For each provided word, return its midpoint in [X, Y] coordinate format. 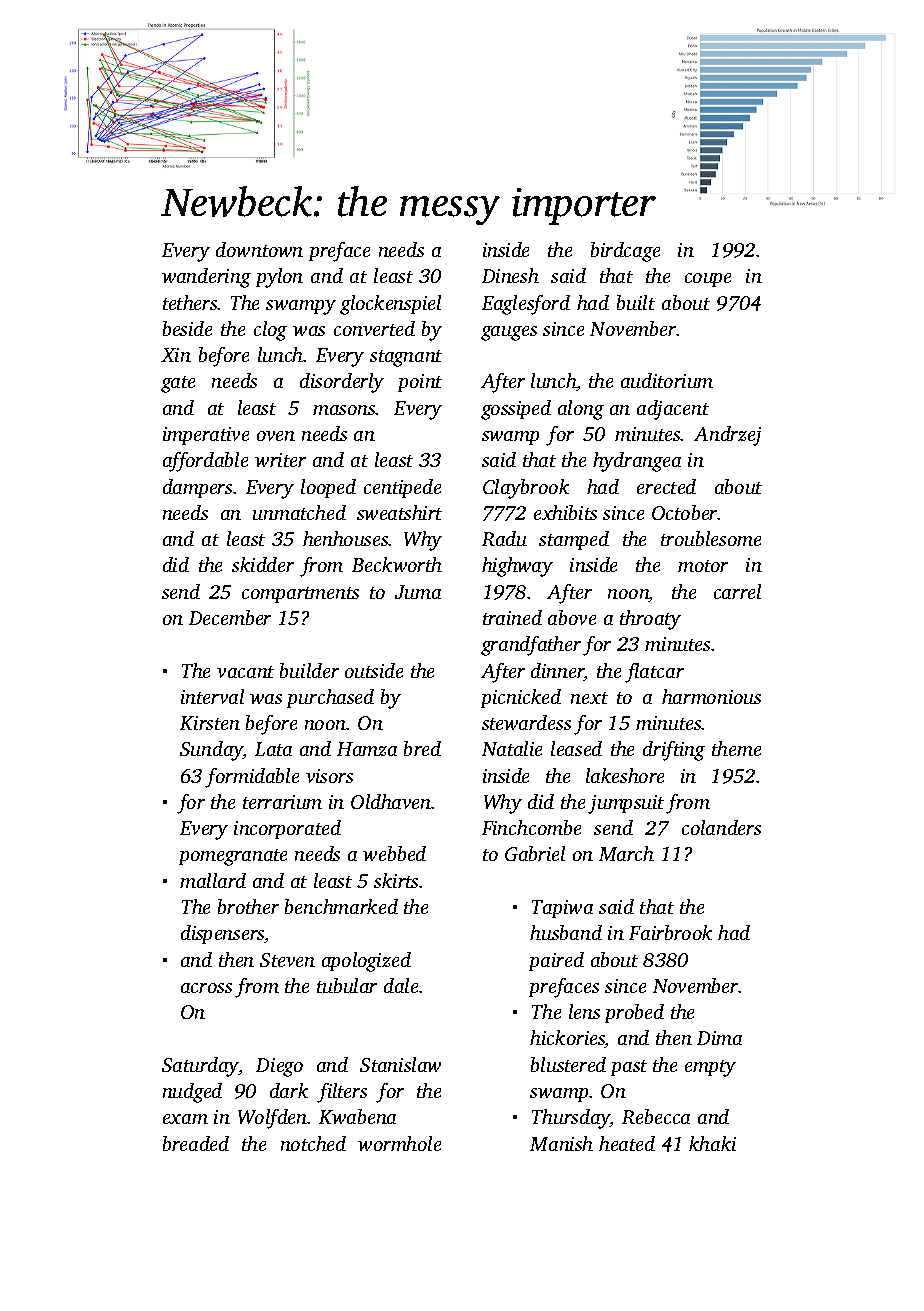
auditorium [667, 380]
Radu [504, 538]
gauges [509, 333]
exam [185, 1119]
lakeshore [625, 775]
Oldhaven [391, 801]
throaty [650, 620]
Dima [719, 1038]
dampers [197, 488]
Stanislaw [400, 1064]
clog [270, 331]
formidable [252, 778]
